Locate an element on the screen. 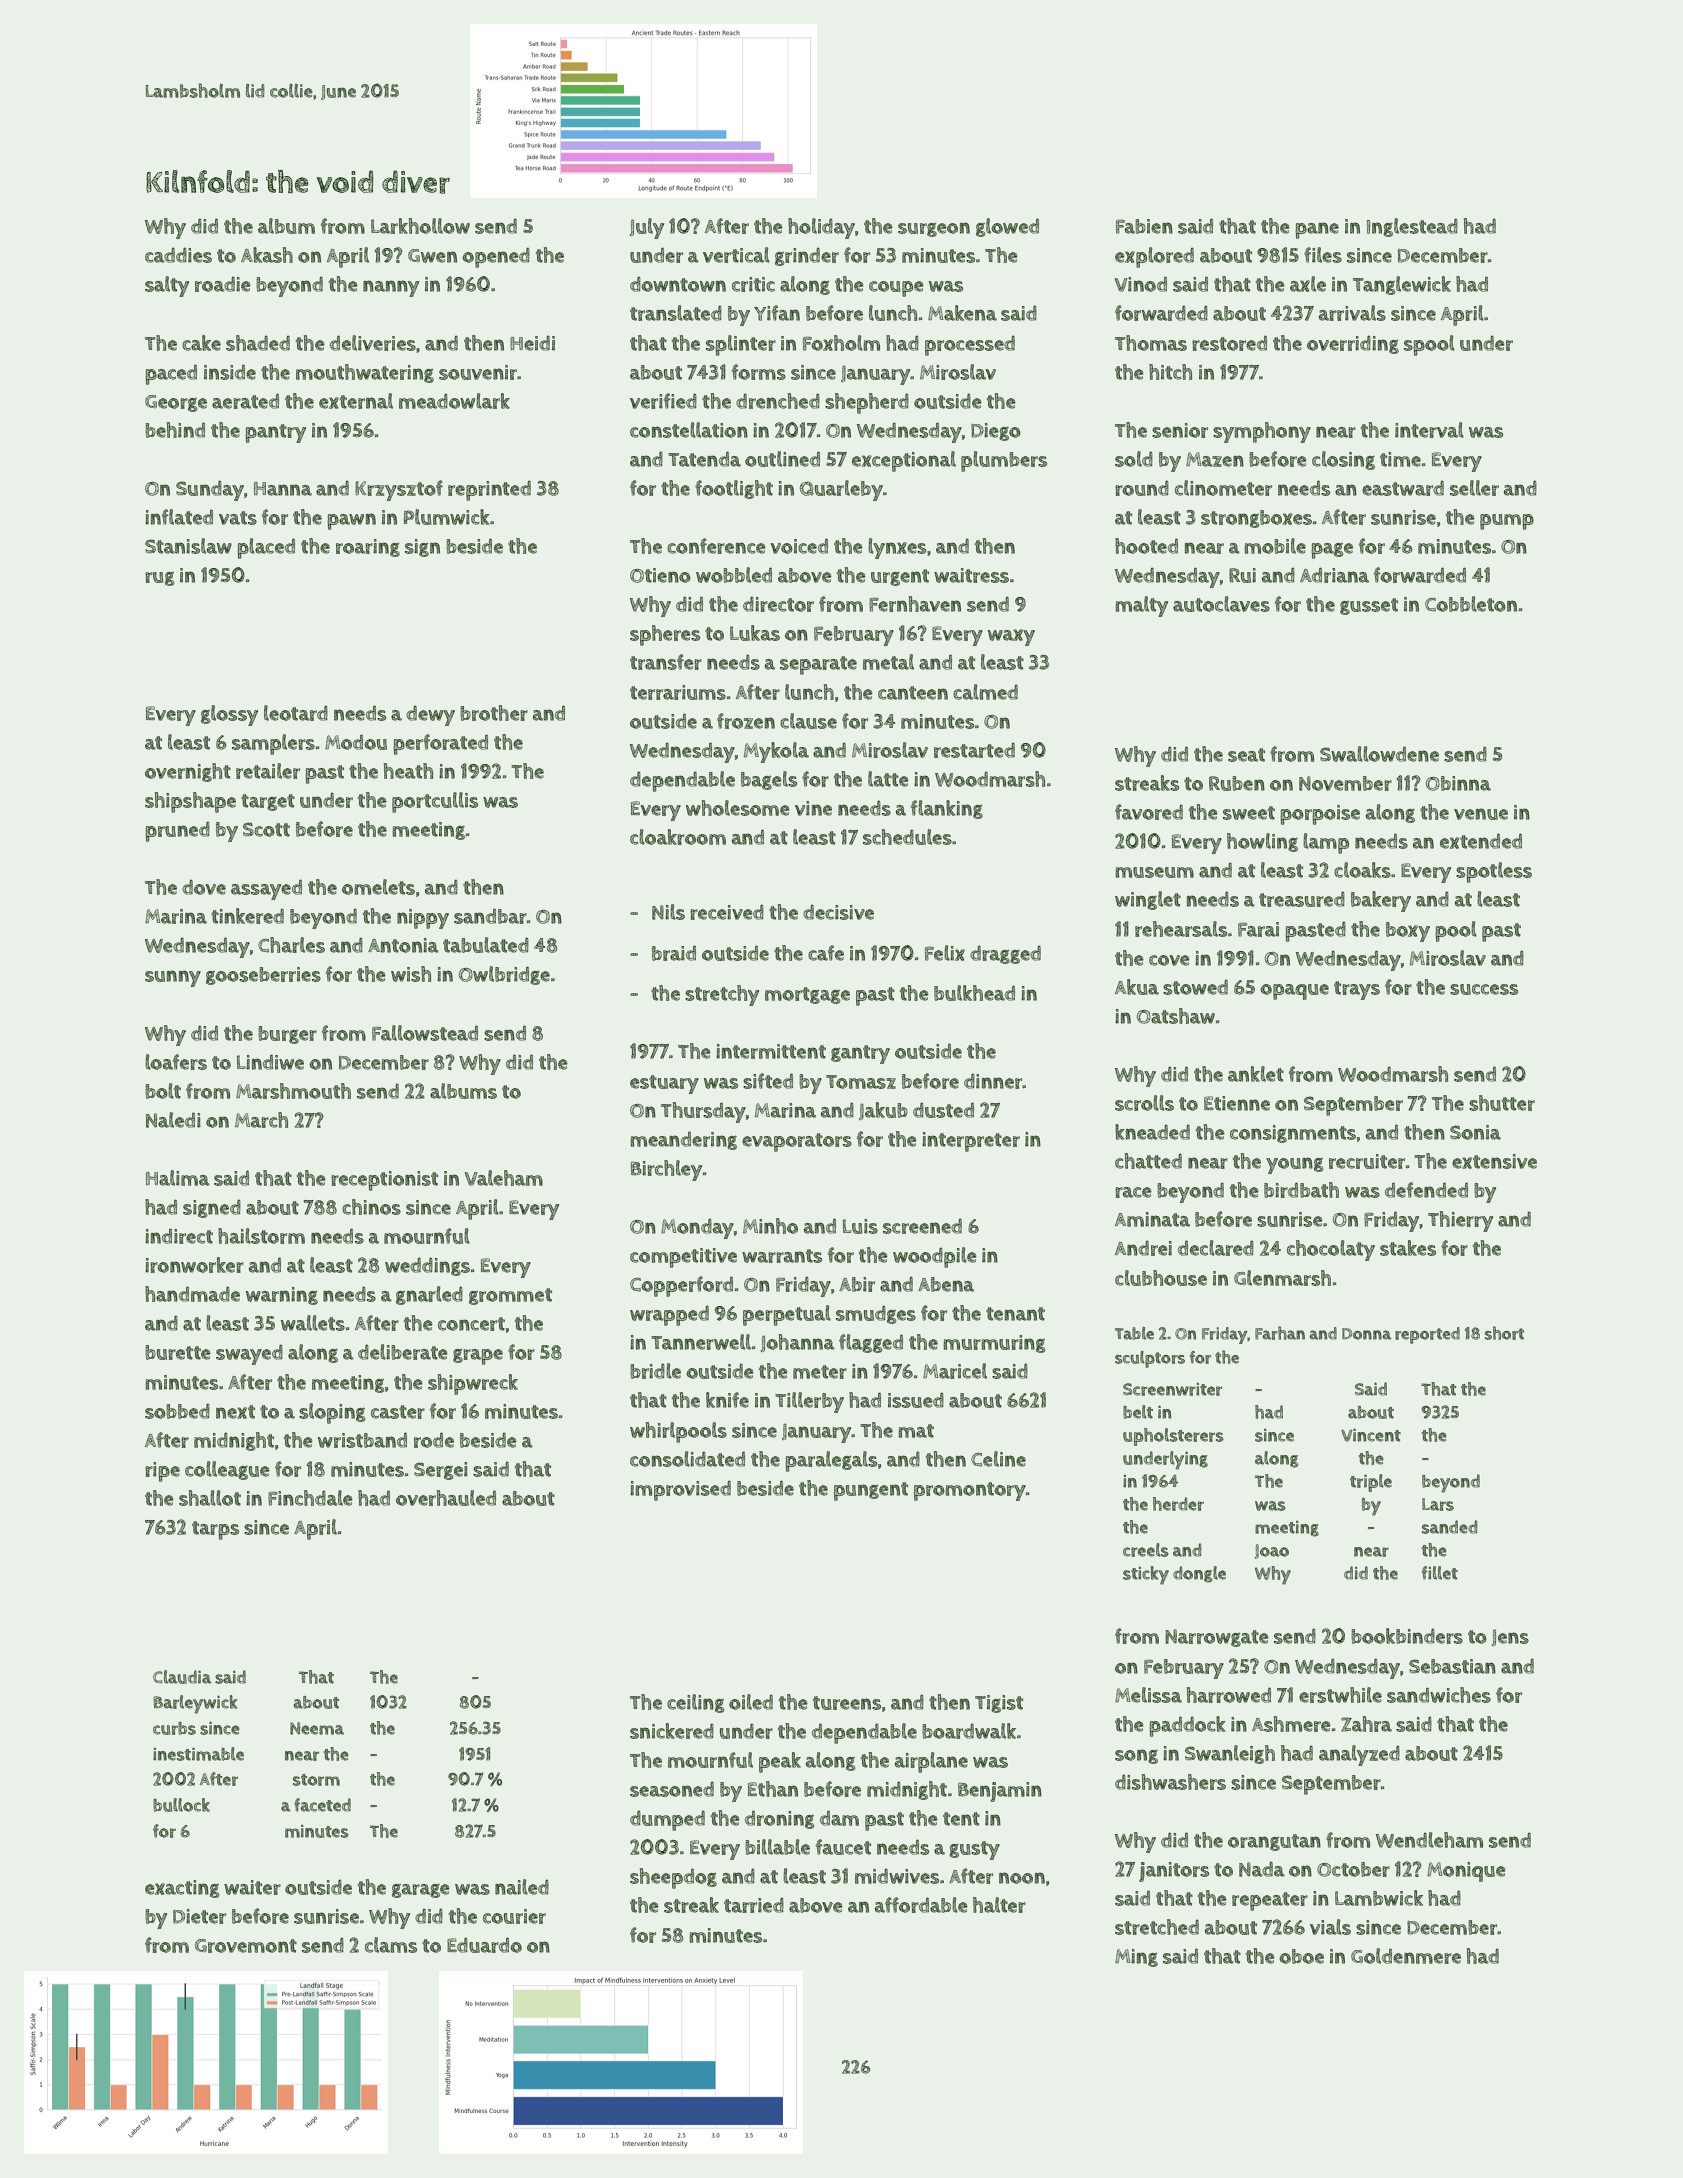  stakes is located at coordinates (1408, 1248).
